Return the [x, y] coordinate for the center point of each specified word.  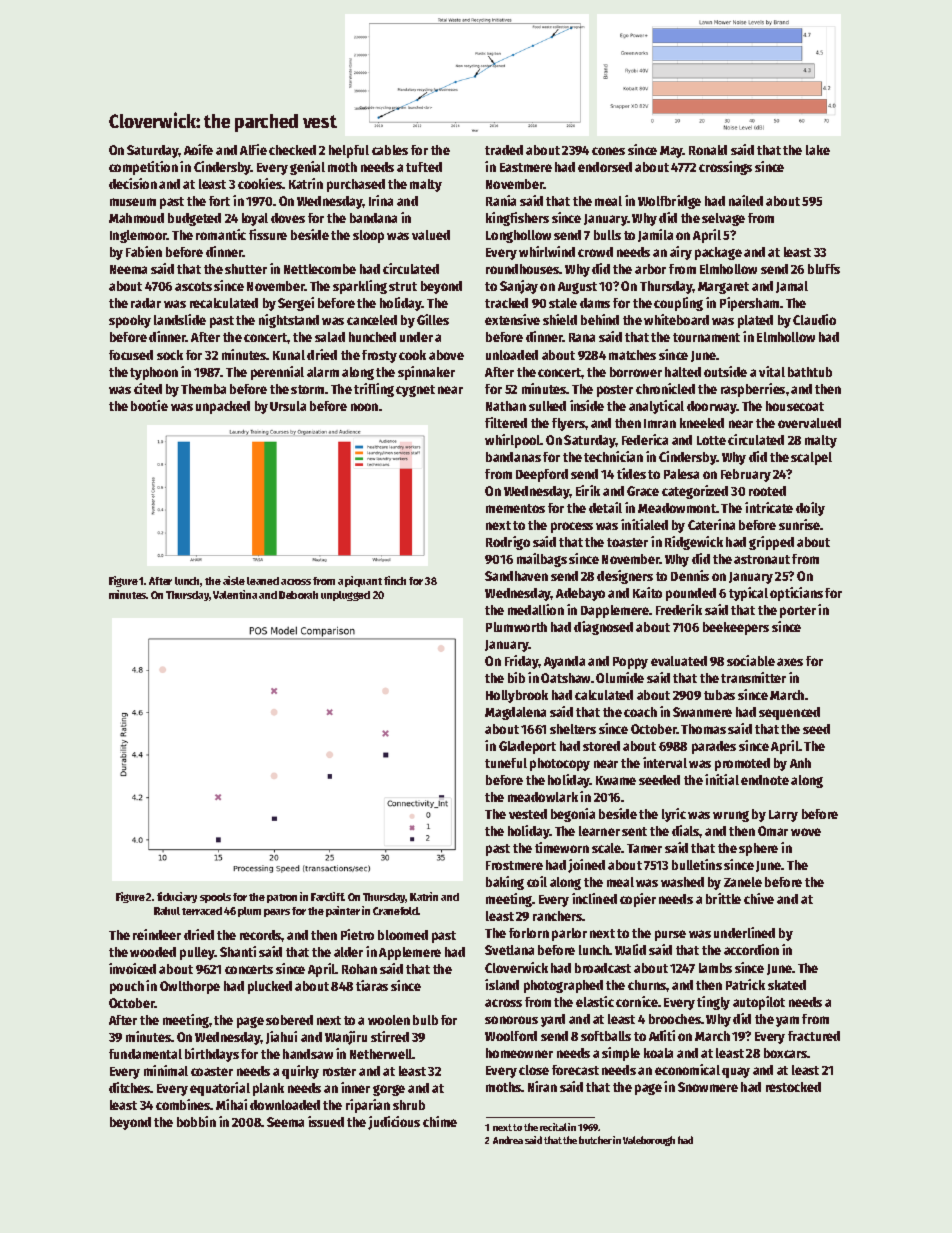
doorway [712, 407]
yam [787, 1021]
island [502, 984]
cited [148, 388]
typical [748, 594]
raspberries [753, 390]
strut [403, 286]
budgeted [194, 219]
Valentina [235, 594]
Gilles [433, 319]
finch [395, 580]
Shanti [238, 951]
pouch [127, 987]
